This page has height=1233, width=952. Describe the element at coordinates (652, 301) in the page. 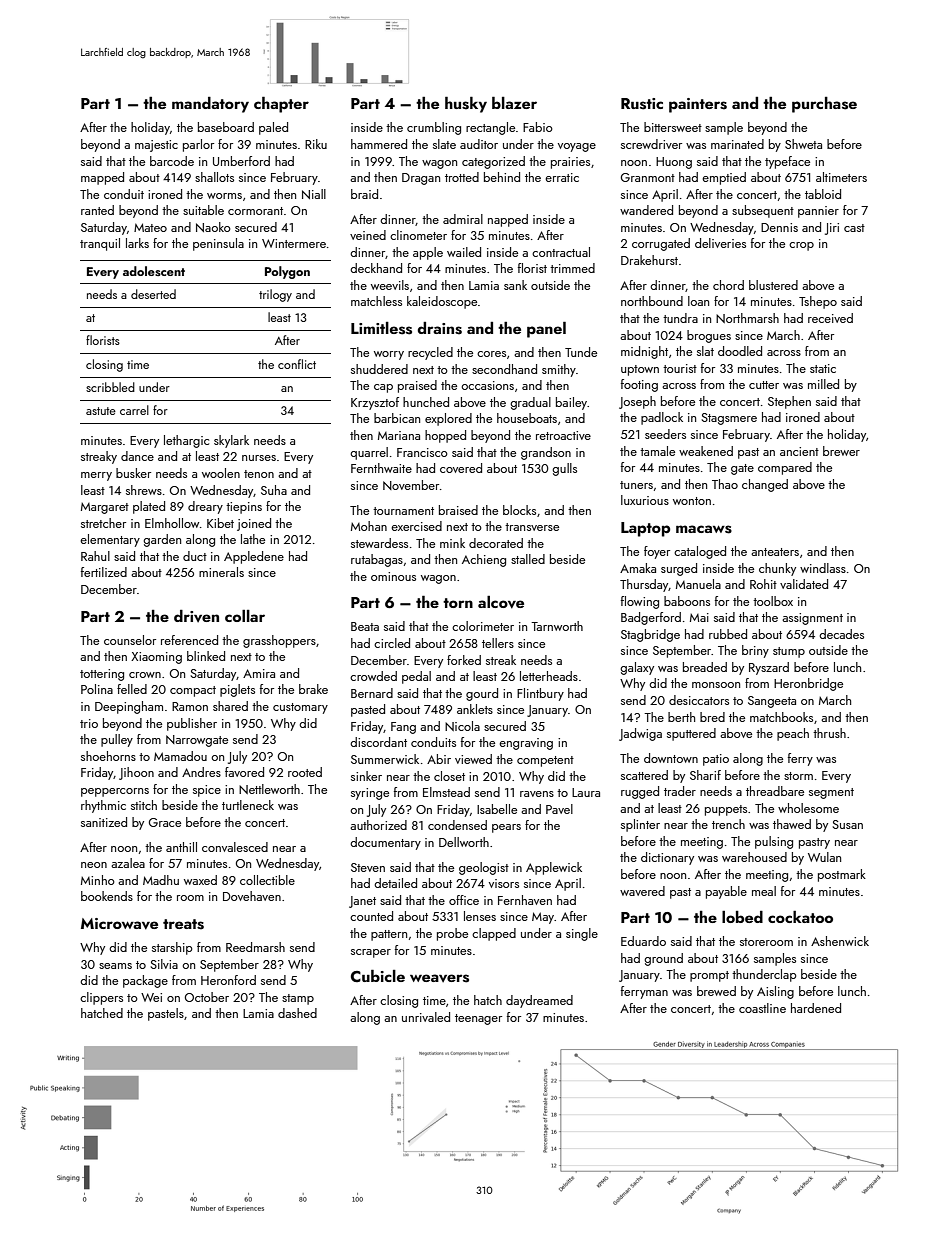

I see `northbound` at that location.
